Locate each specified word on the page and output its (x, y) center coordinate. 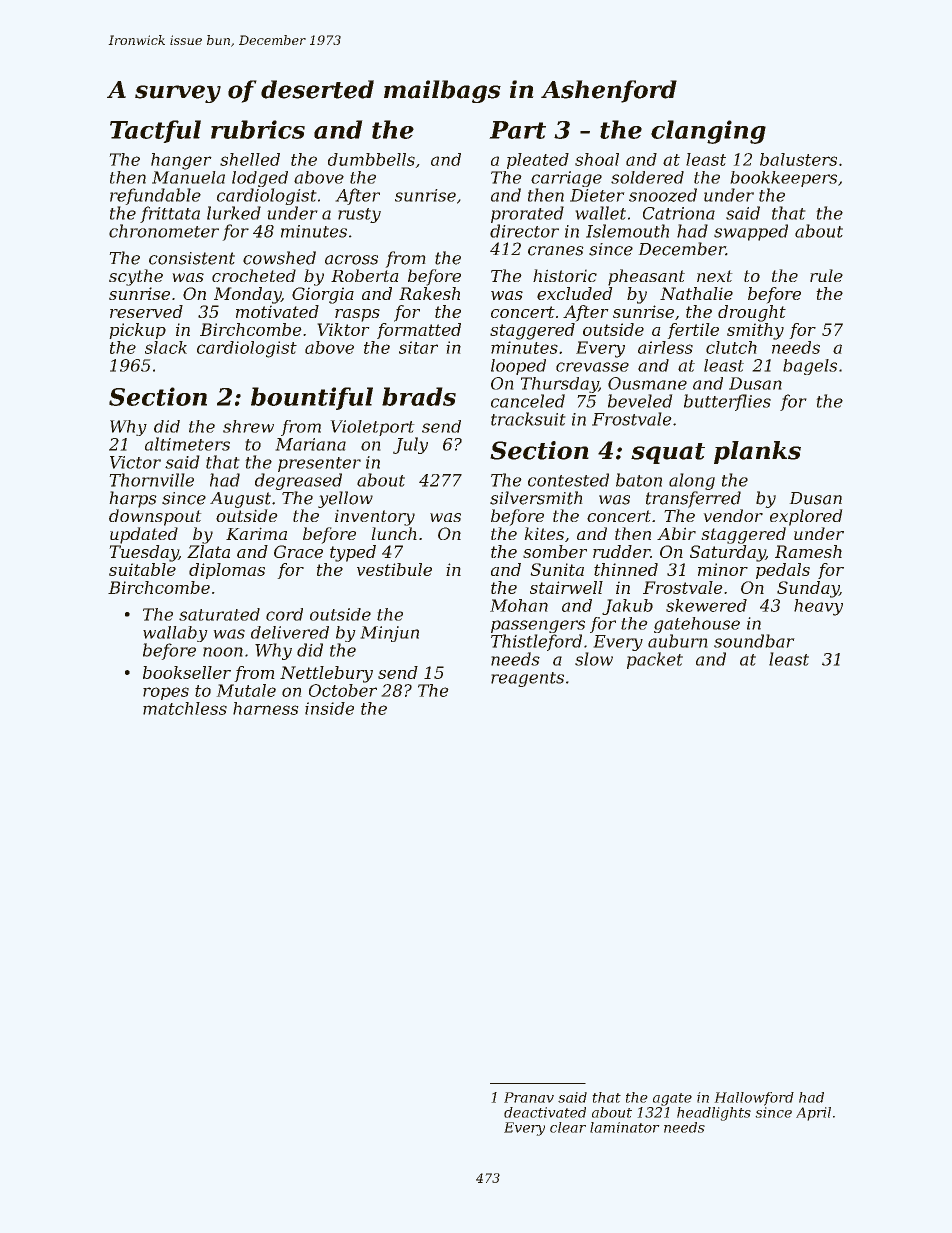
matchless (185, 708)
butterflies (727, 402)
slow (594, 659)
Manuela (188, 177)
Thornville (151, 480)
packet (655, 660)
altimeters (187, 444)
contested (568, 480)
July (410, 445)
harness (266, 708)
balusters (798, 159)
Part (517, 130)
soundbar (754, 641)
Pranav (529, 1097)
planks (757, 452)
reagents (527, 679)
